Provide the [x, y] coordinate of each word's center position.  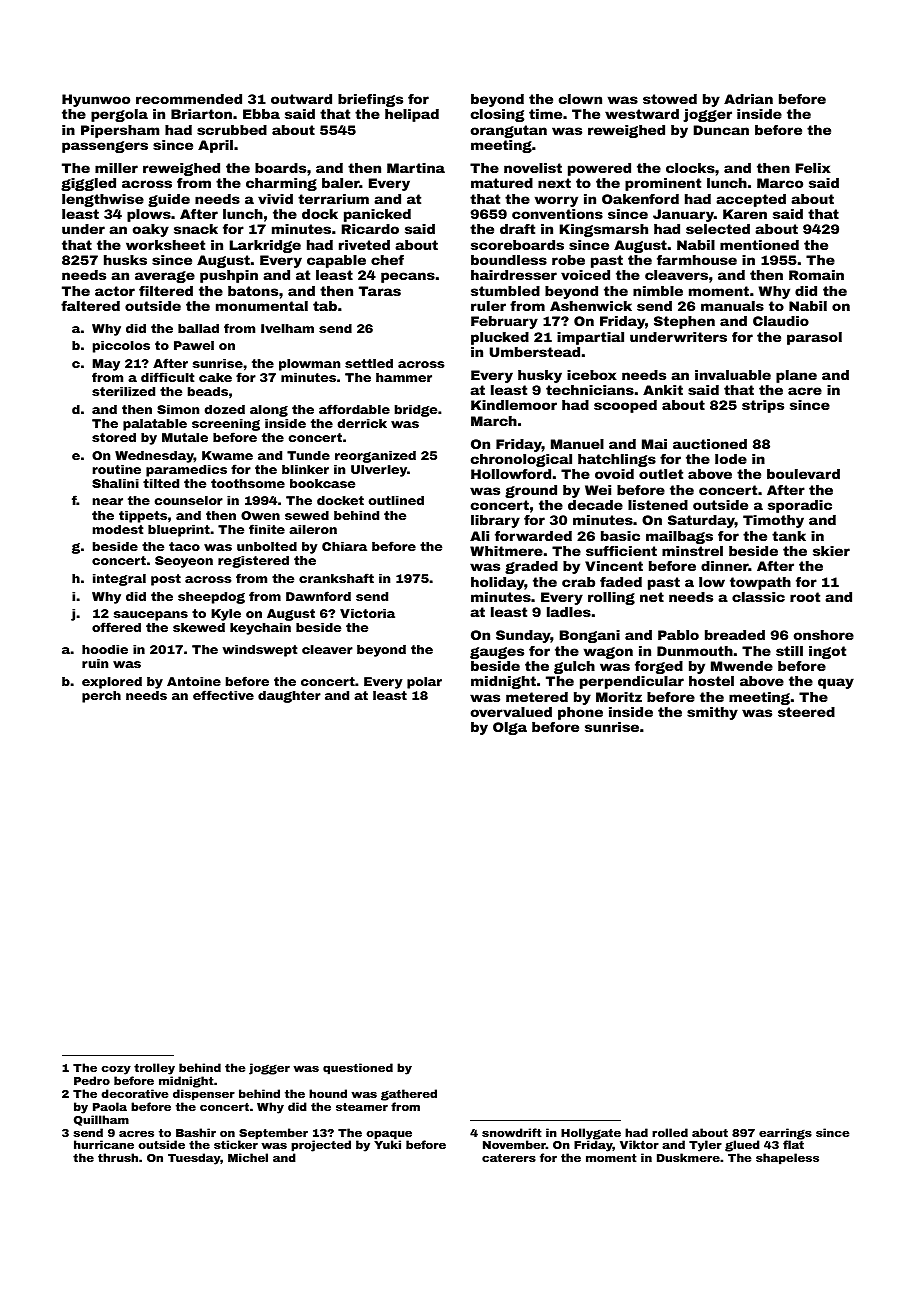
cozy [116, 1070]
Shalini [115, 483]
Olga [510, 728]
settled [369, 363]
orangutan [509, 131]
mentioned [759, 245]
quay [836, 683]
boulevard [803, 474]
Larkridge [265, 246]
